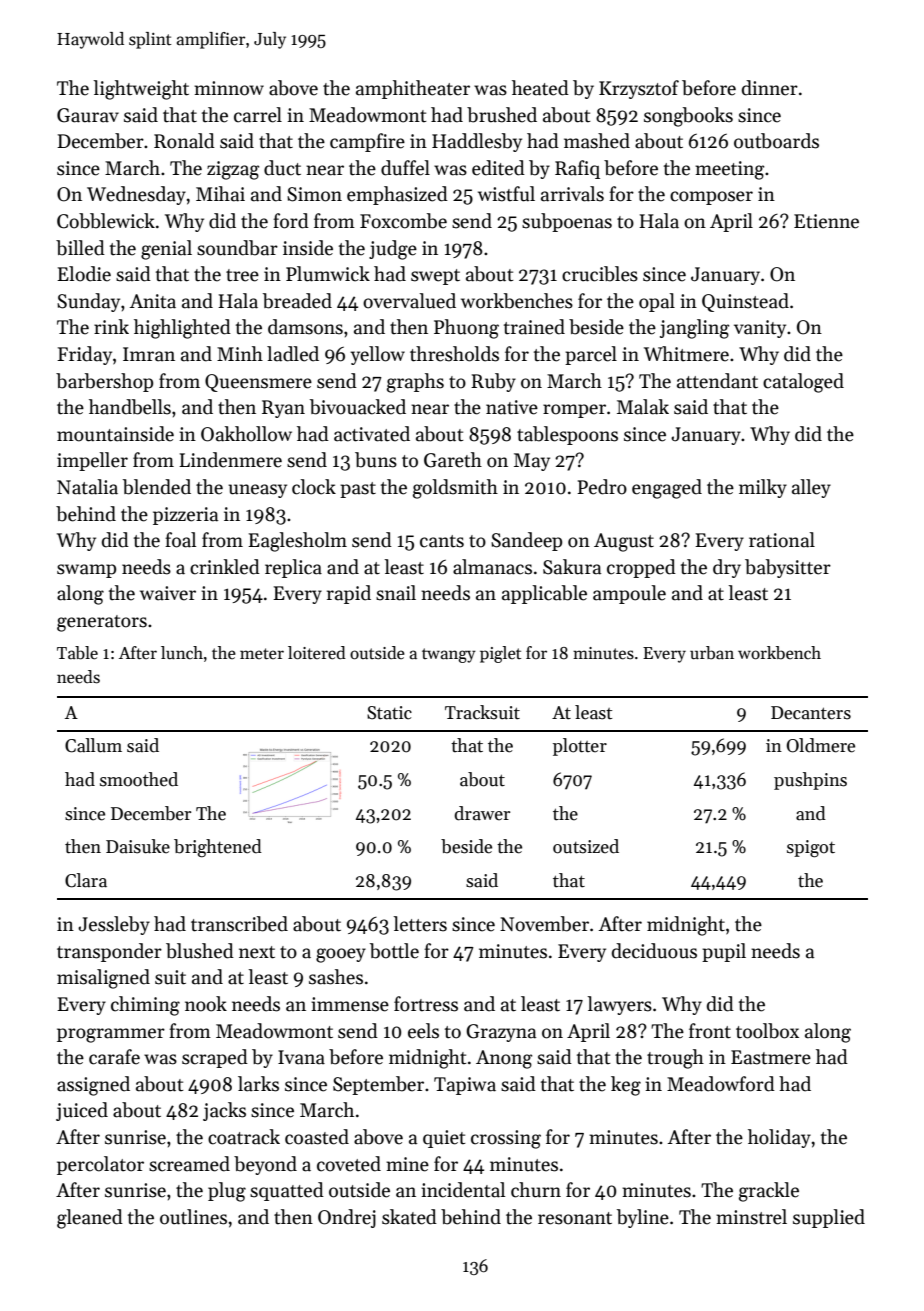 This image has width=924, height=1311. Describe the element at coordinates (293, 568) in the image. I see `replica` at that location.
